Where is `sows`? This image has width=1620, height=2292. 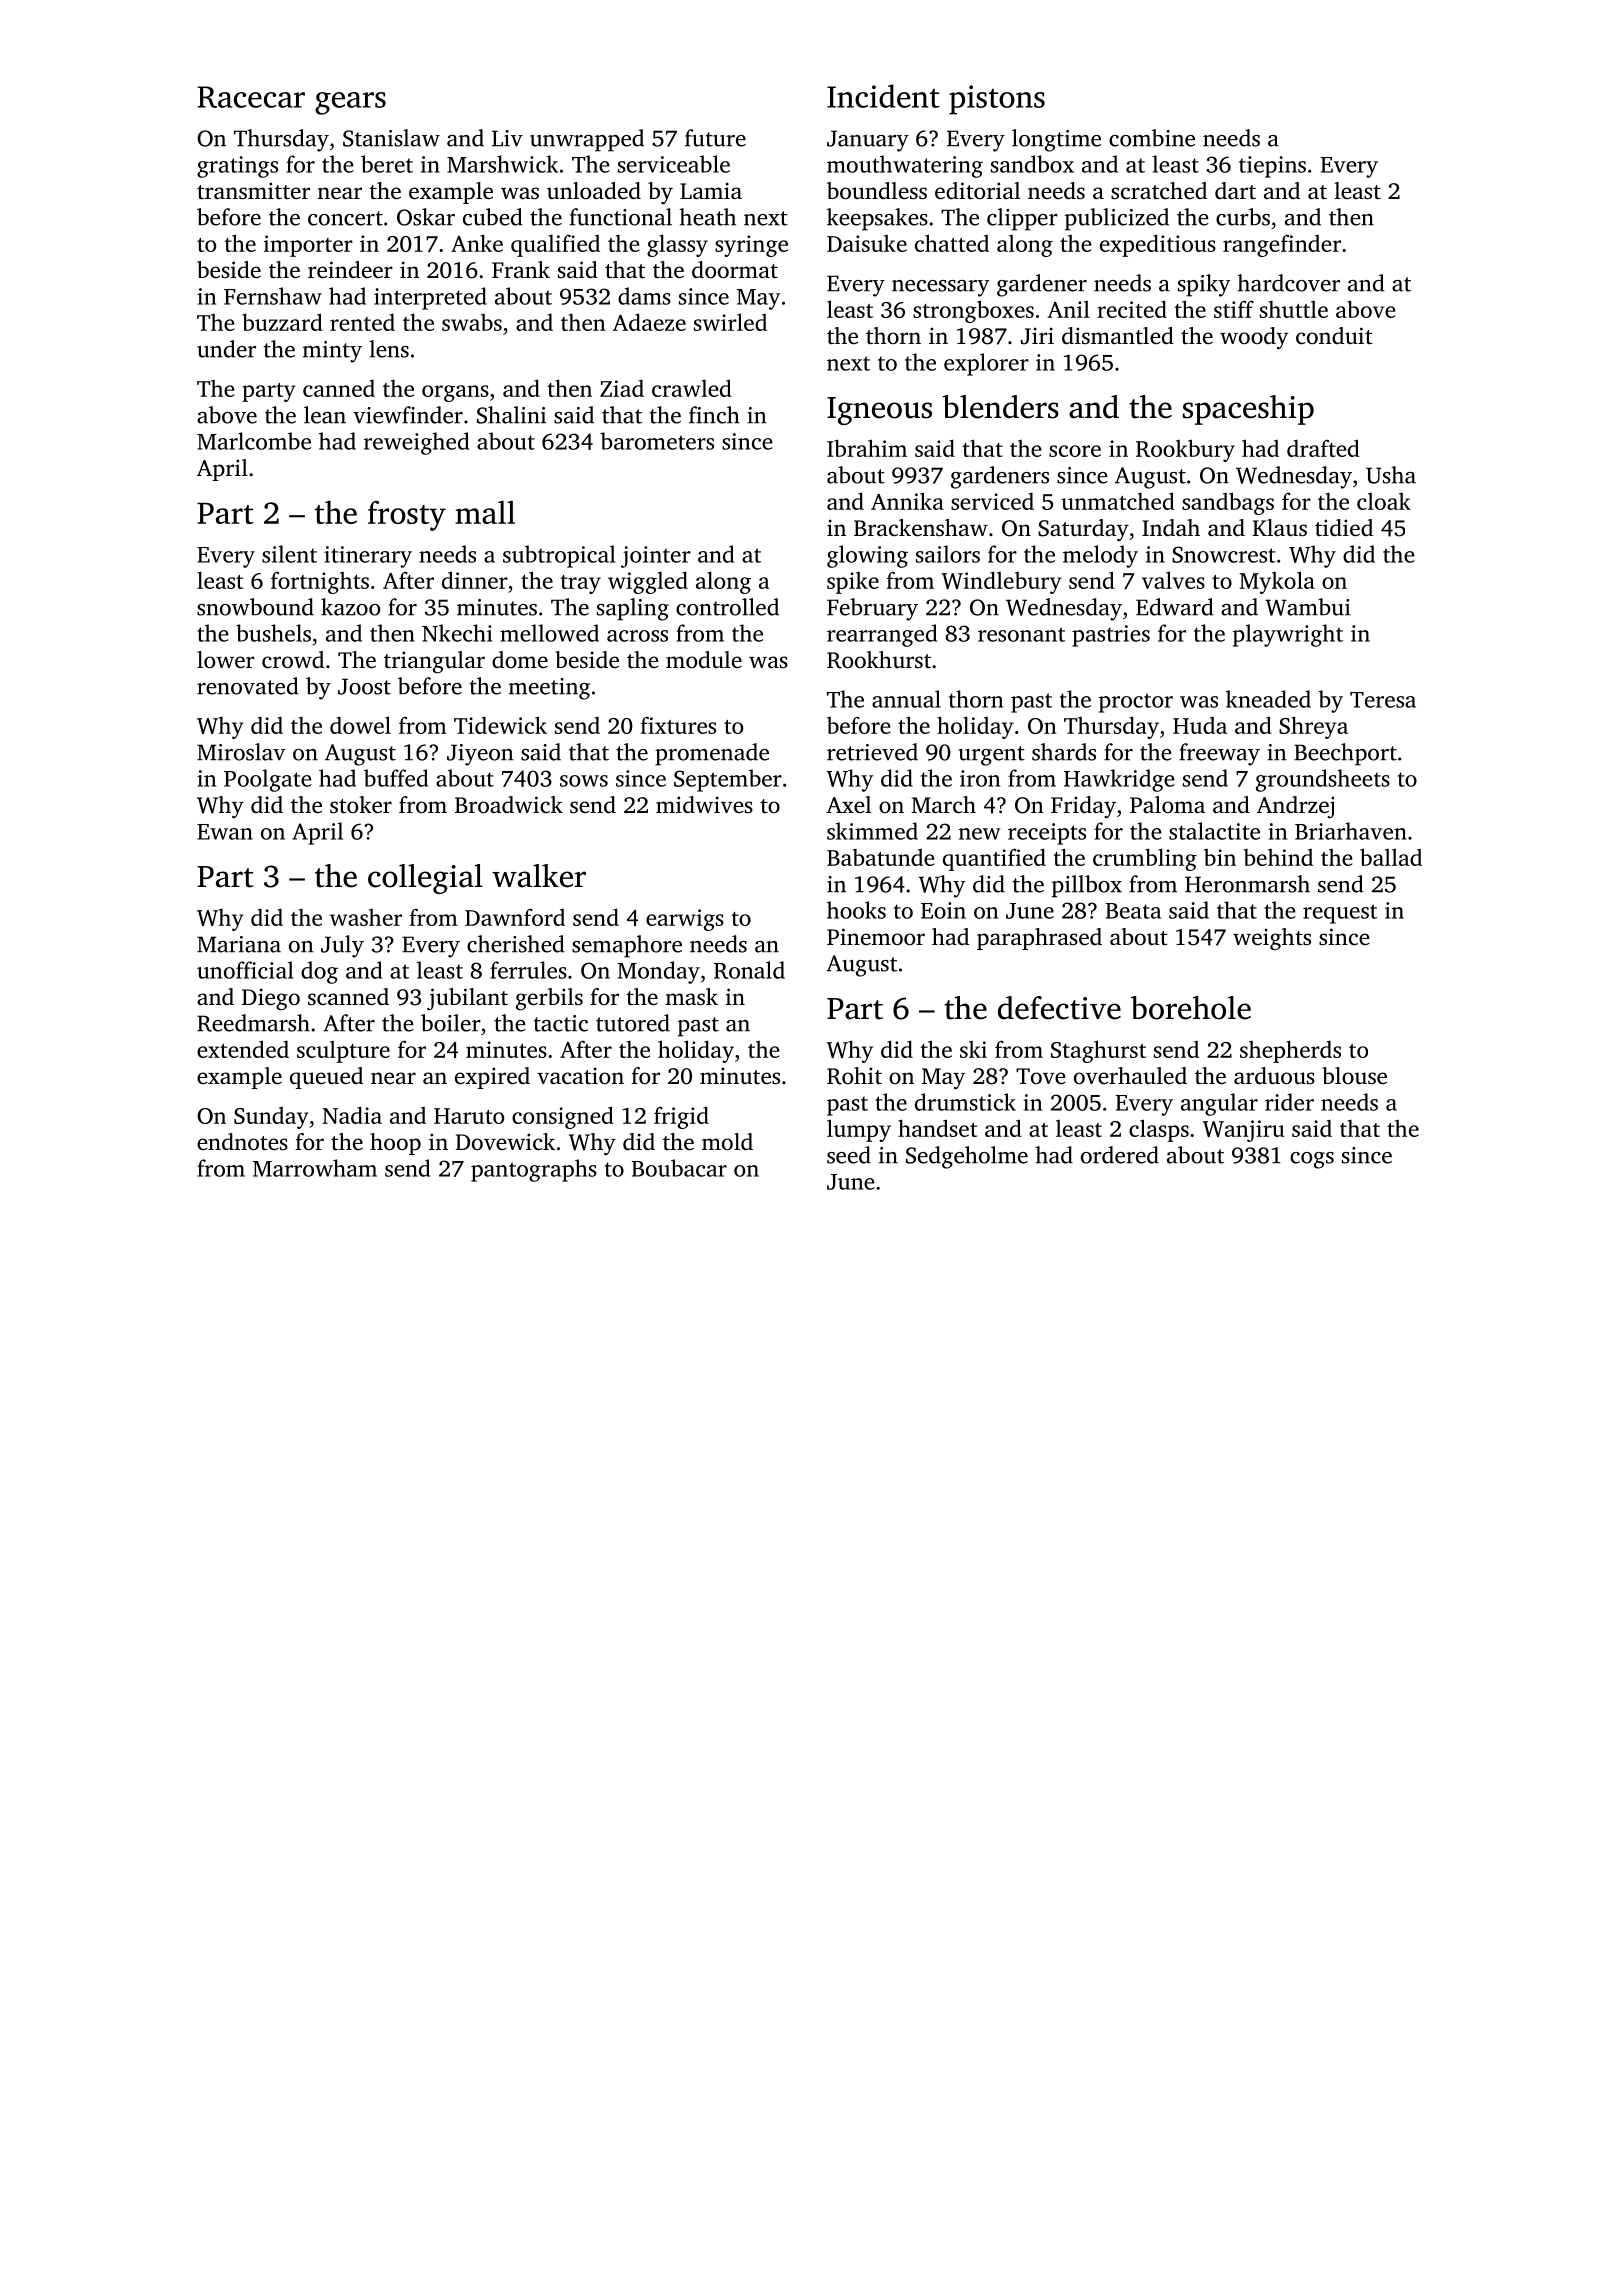 sows is located at coordinates (584, 781).
